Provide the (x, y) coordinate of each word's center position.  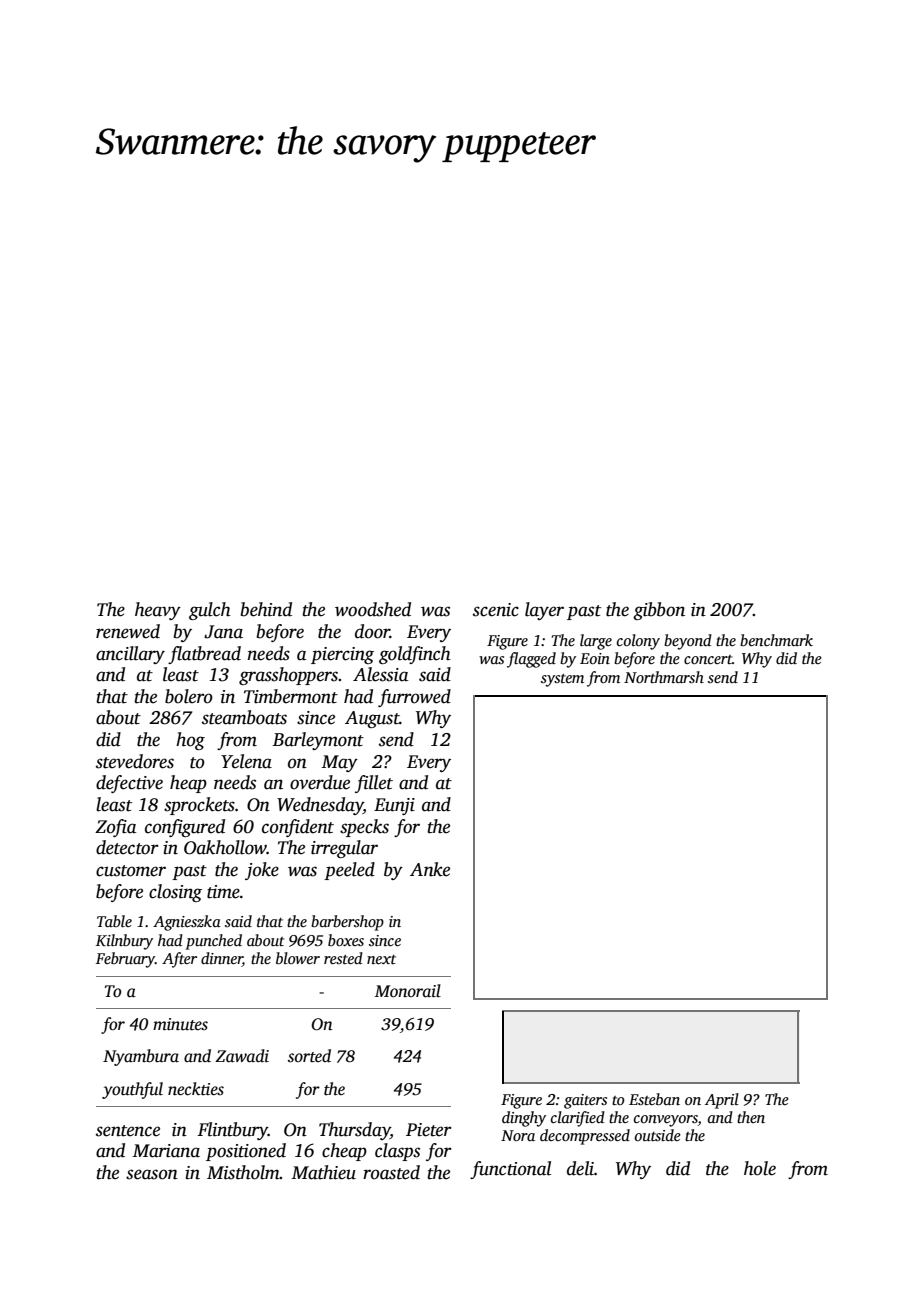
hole (760, 1168)
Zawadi (242, 1055)
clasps (397, 1152)
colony (638, 642)
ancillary (130, 655)
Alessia (381, 674)
